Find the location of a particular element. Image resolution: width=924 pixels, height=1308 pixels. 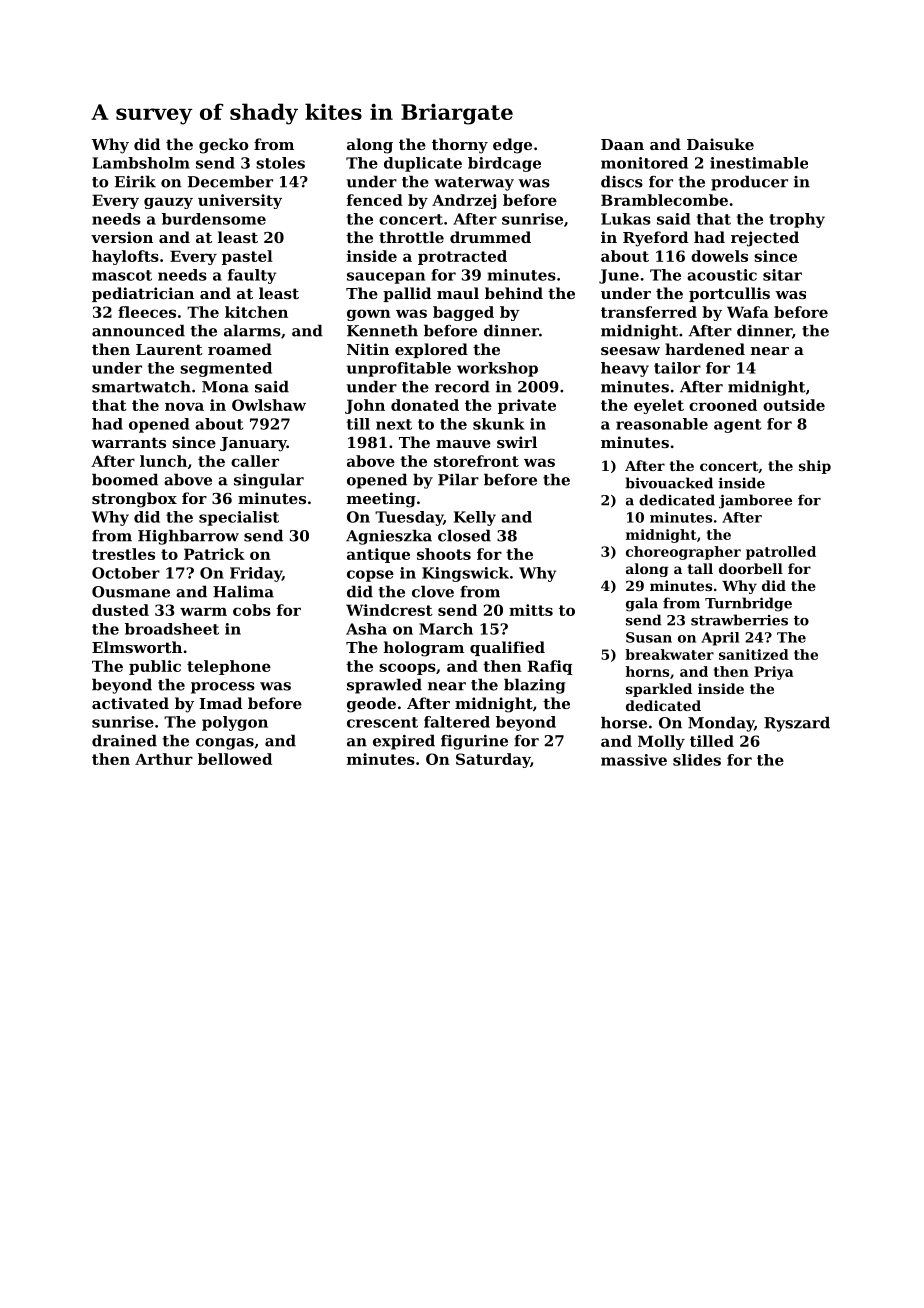

Elmsworth is located at coordinates (137, 647).
